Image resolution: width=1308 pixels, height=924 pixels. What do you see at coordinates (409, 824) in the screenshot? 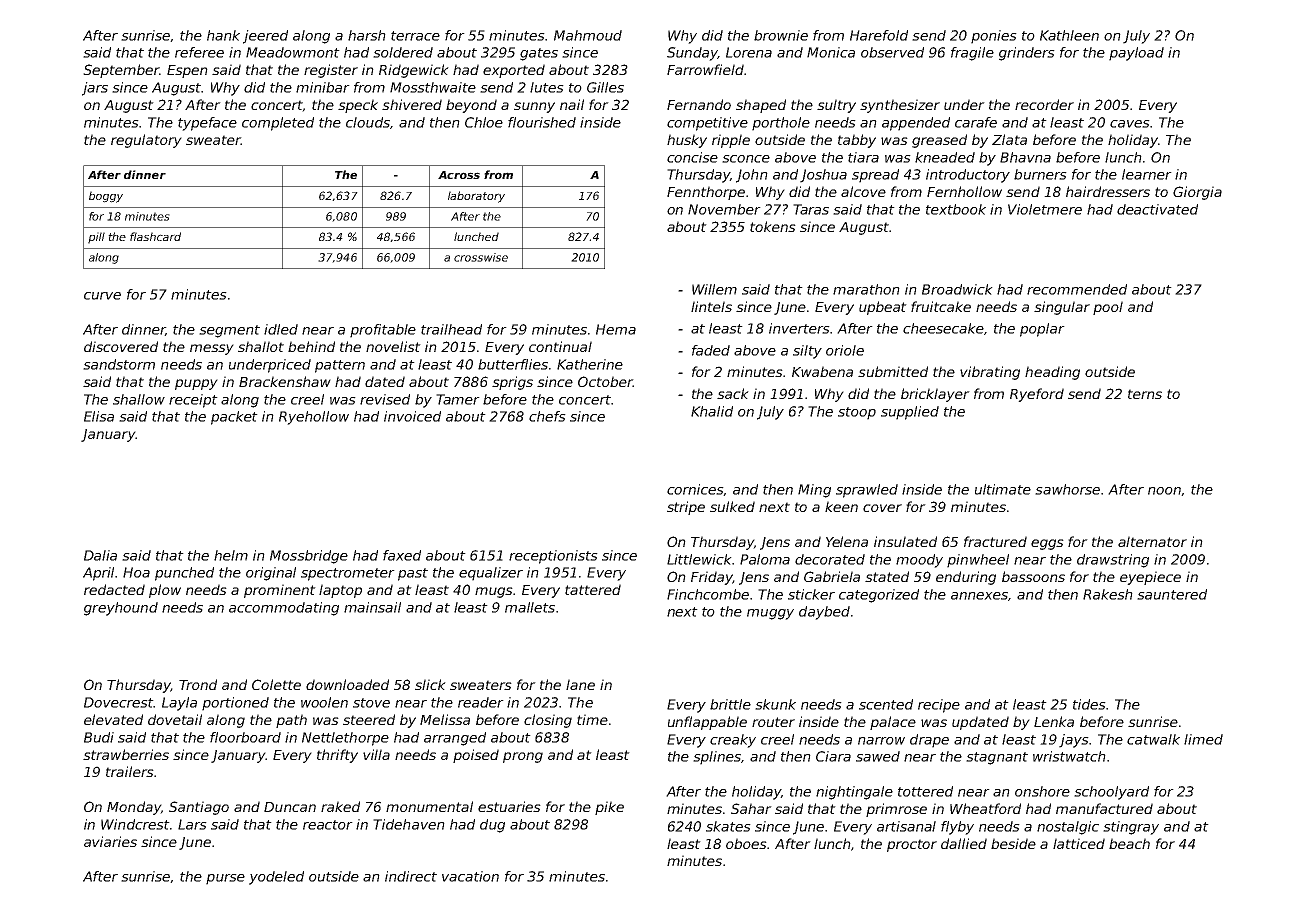
I see `Tidehaven` at bounding box center [409, 824].
